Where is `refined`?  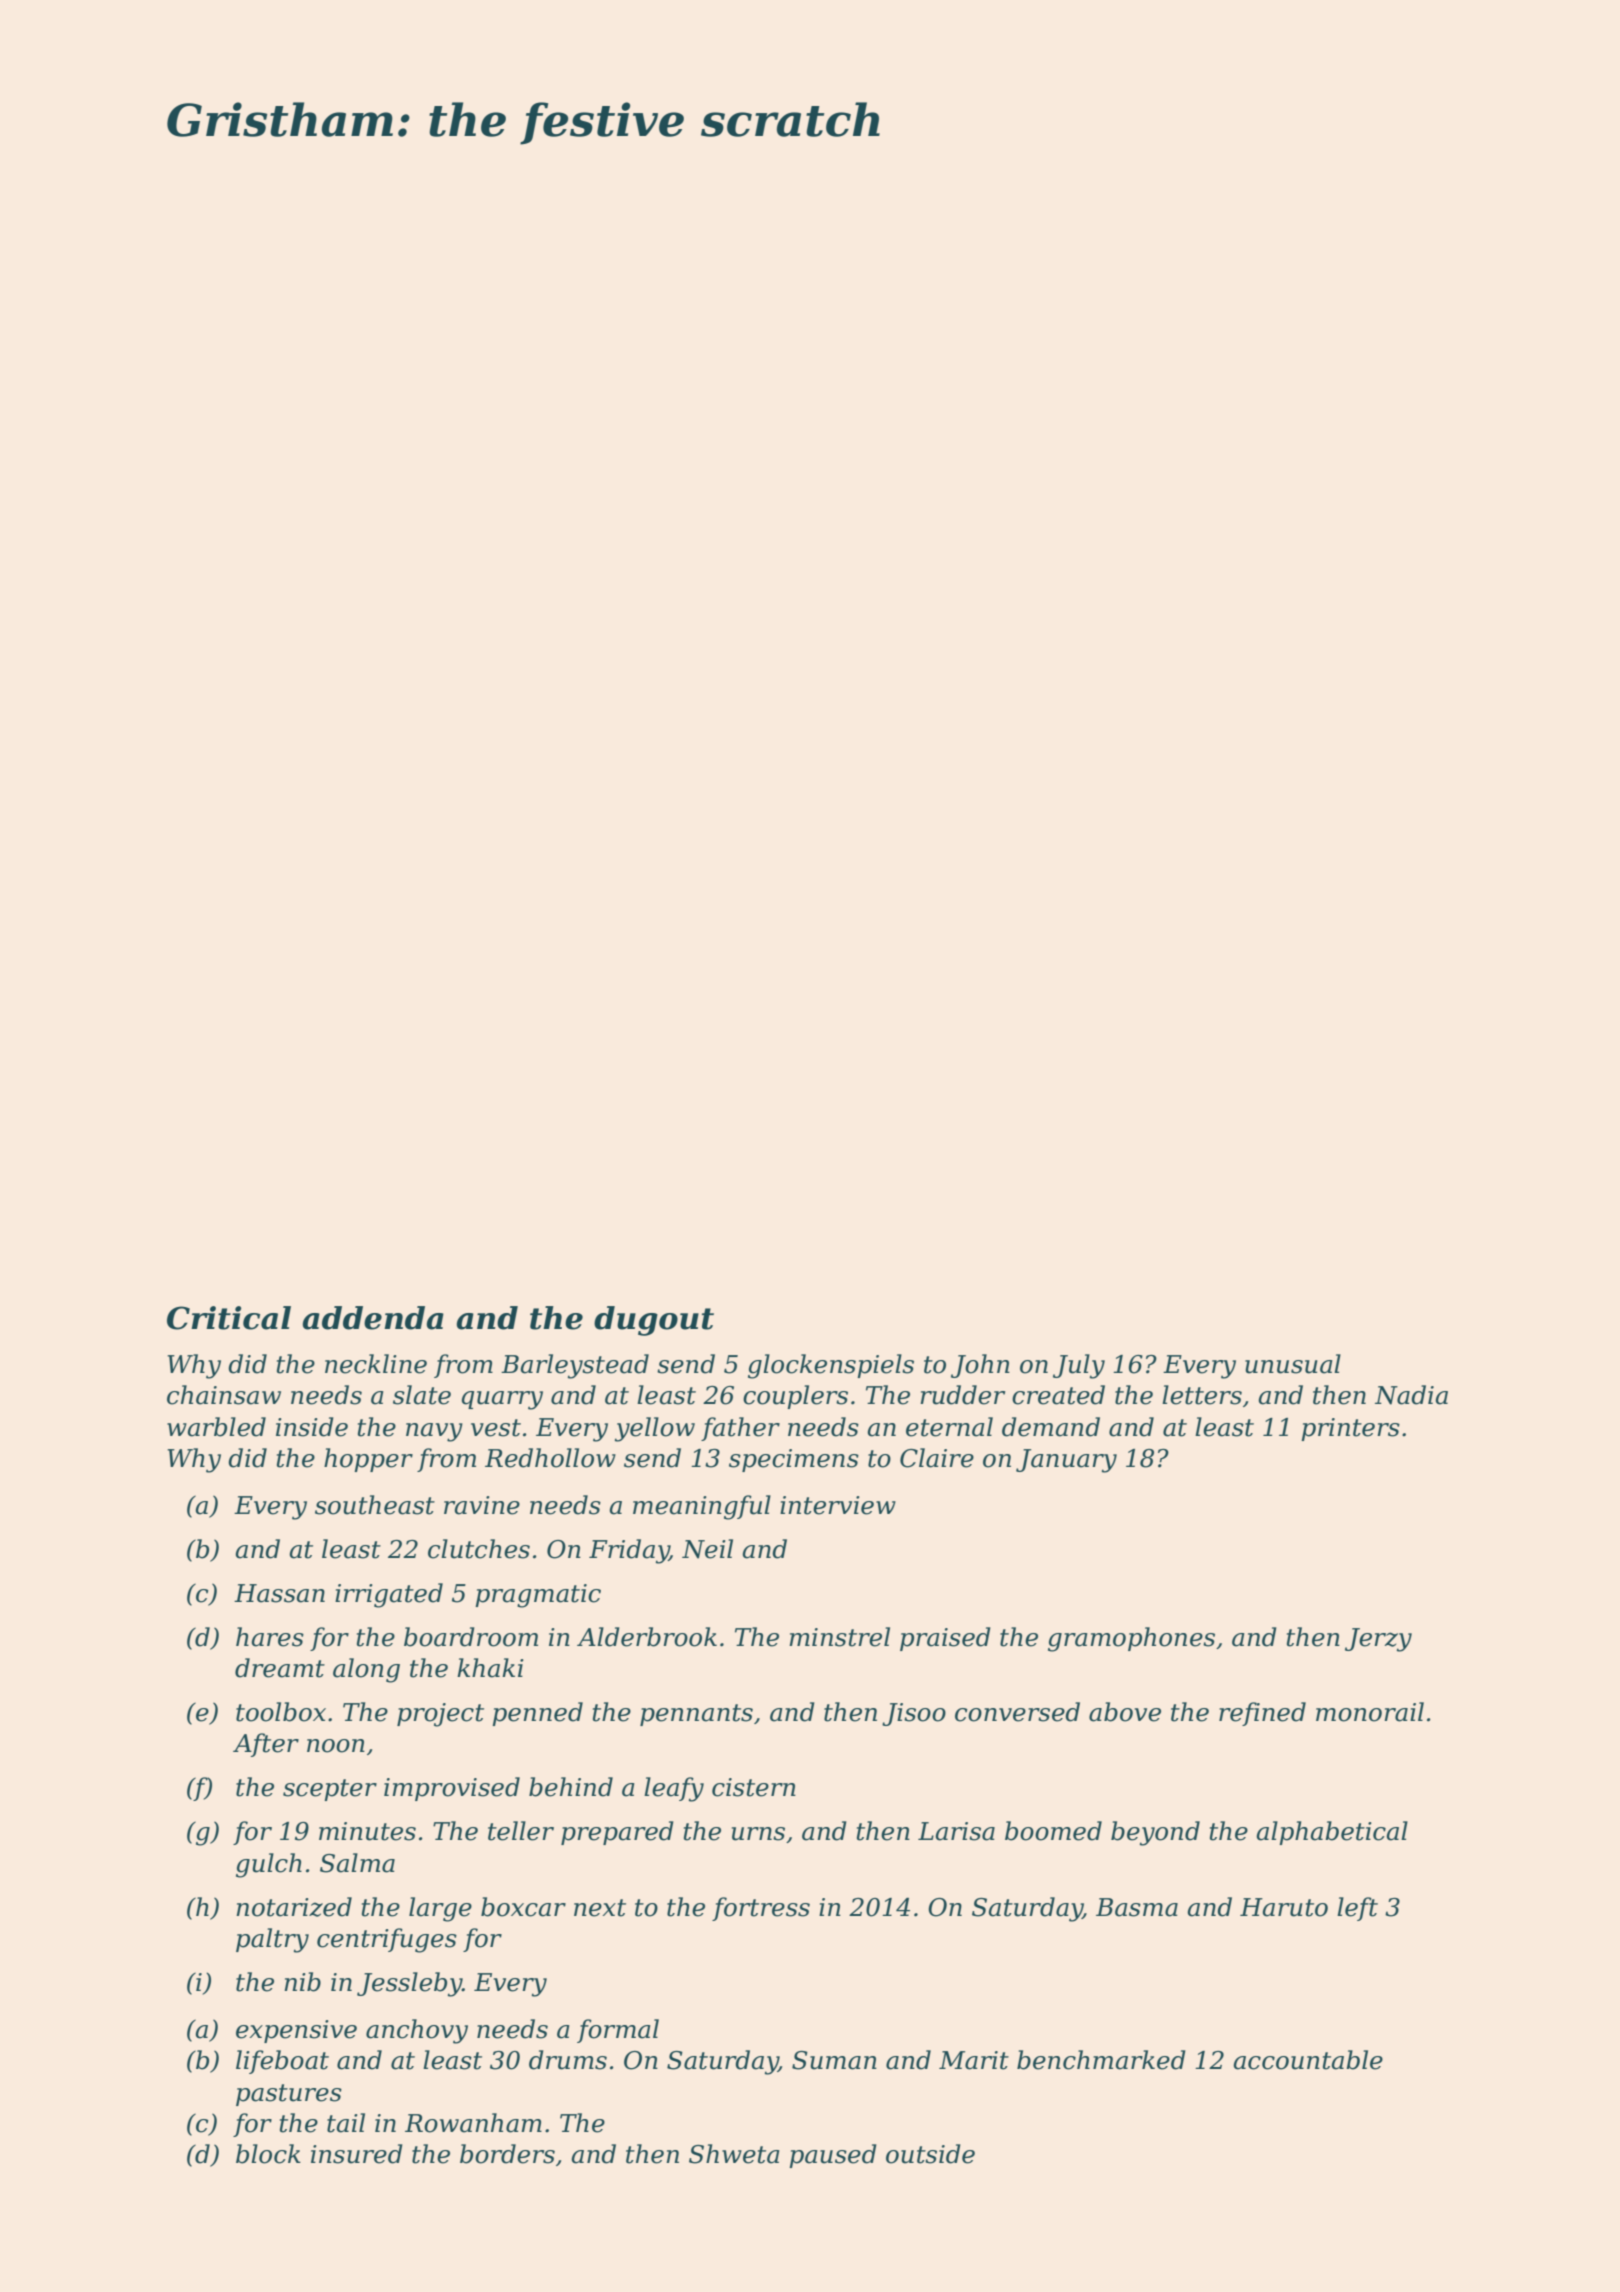
refined is located at coordinates (1262, 1714).
